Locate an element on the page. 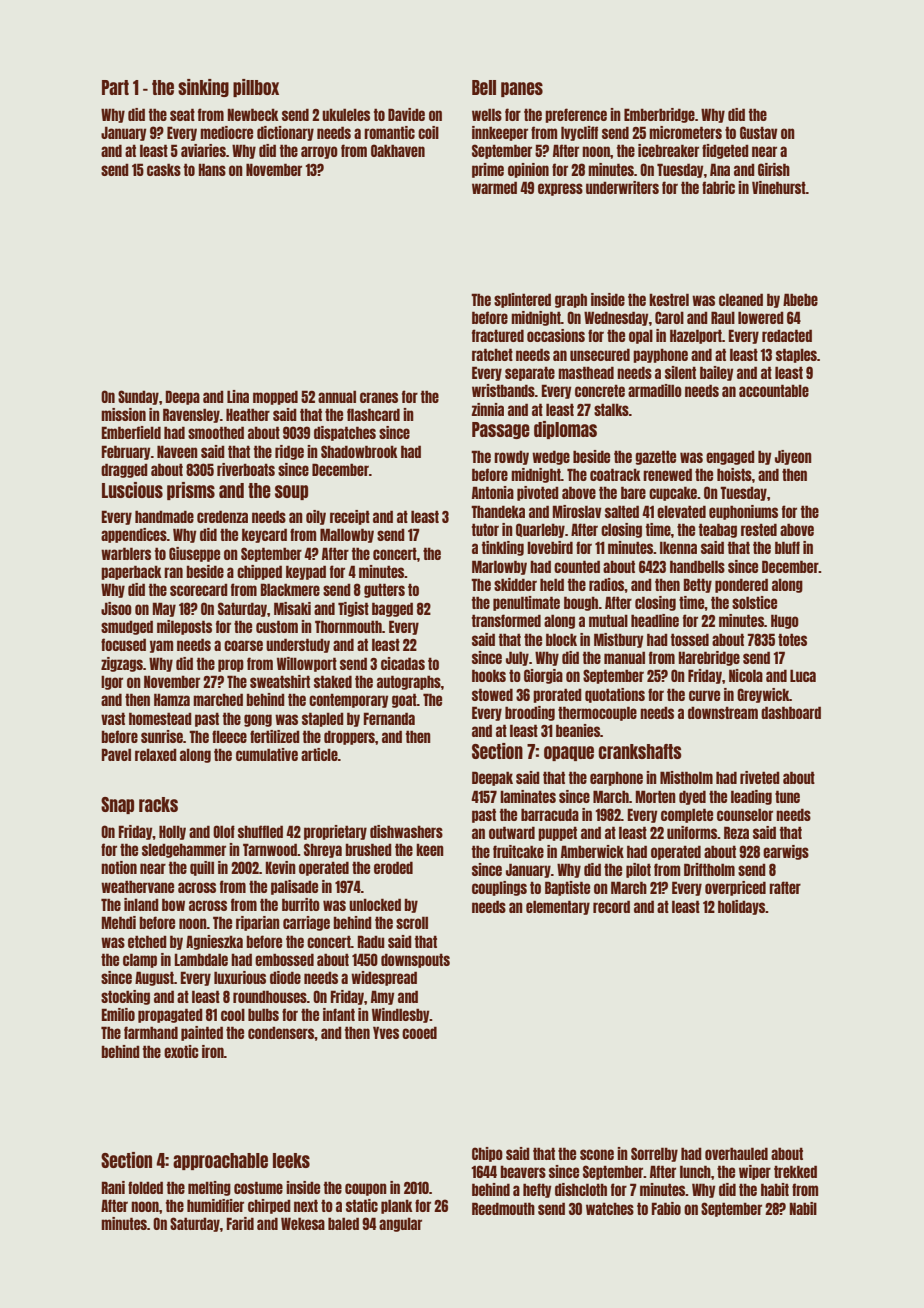 The image size is (924, 1308). Radu is located at coordinates (371, 941).
